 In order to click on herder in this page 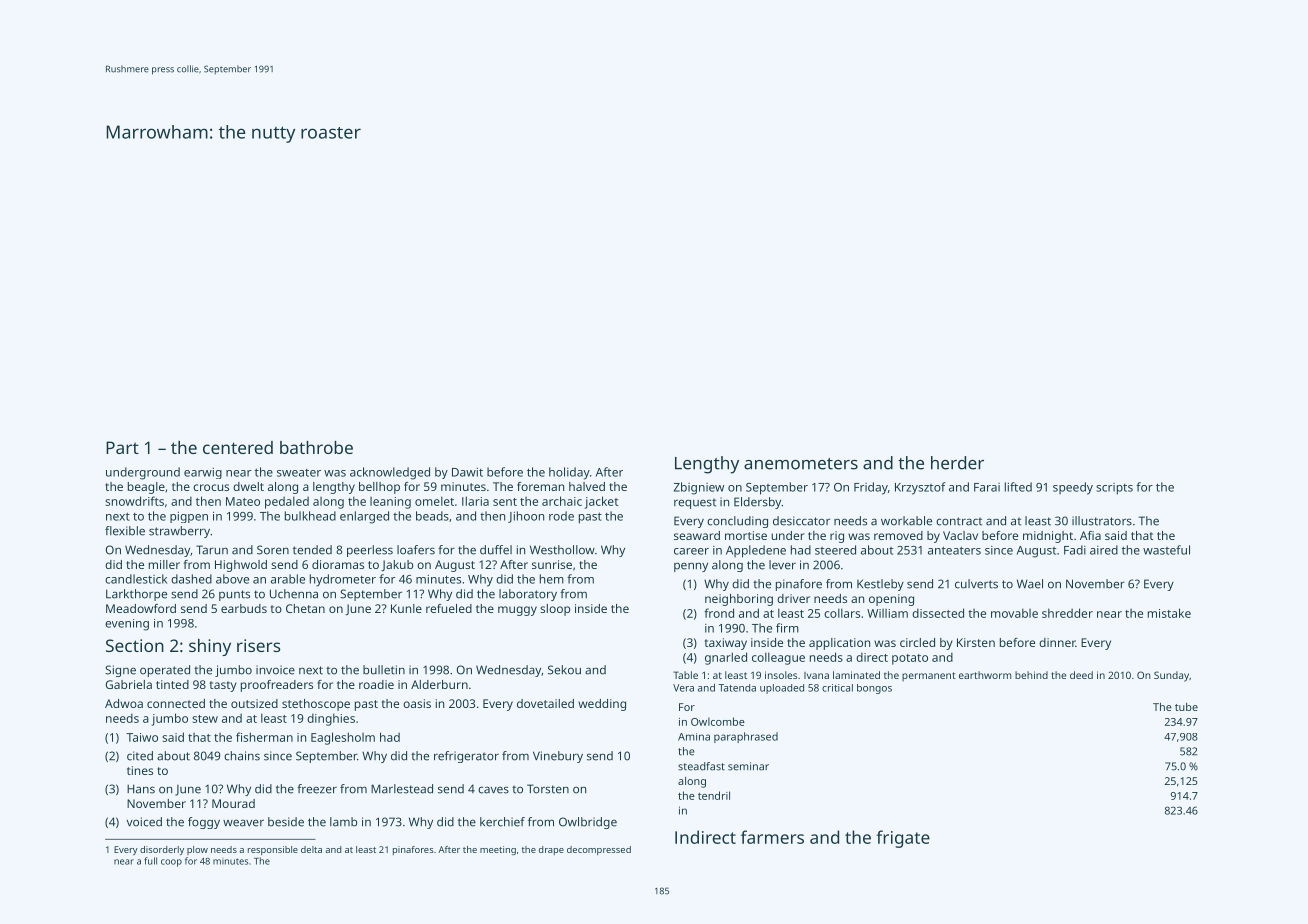, I will do `click(957, 463)`.
